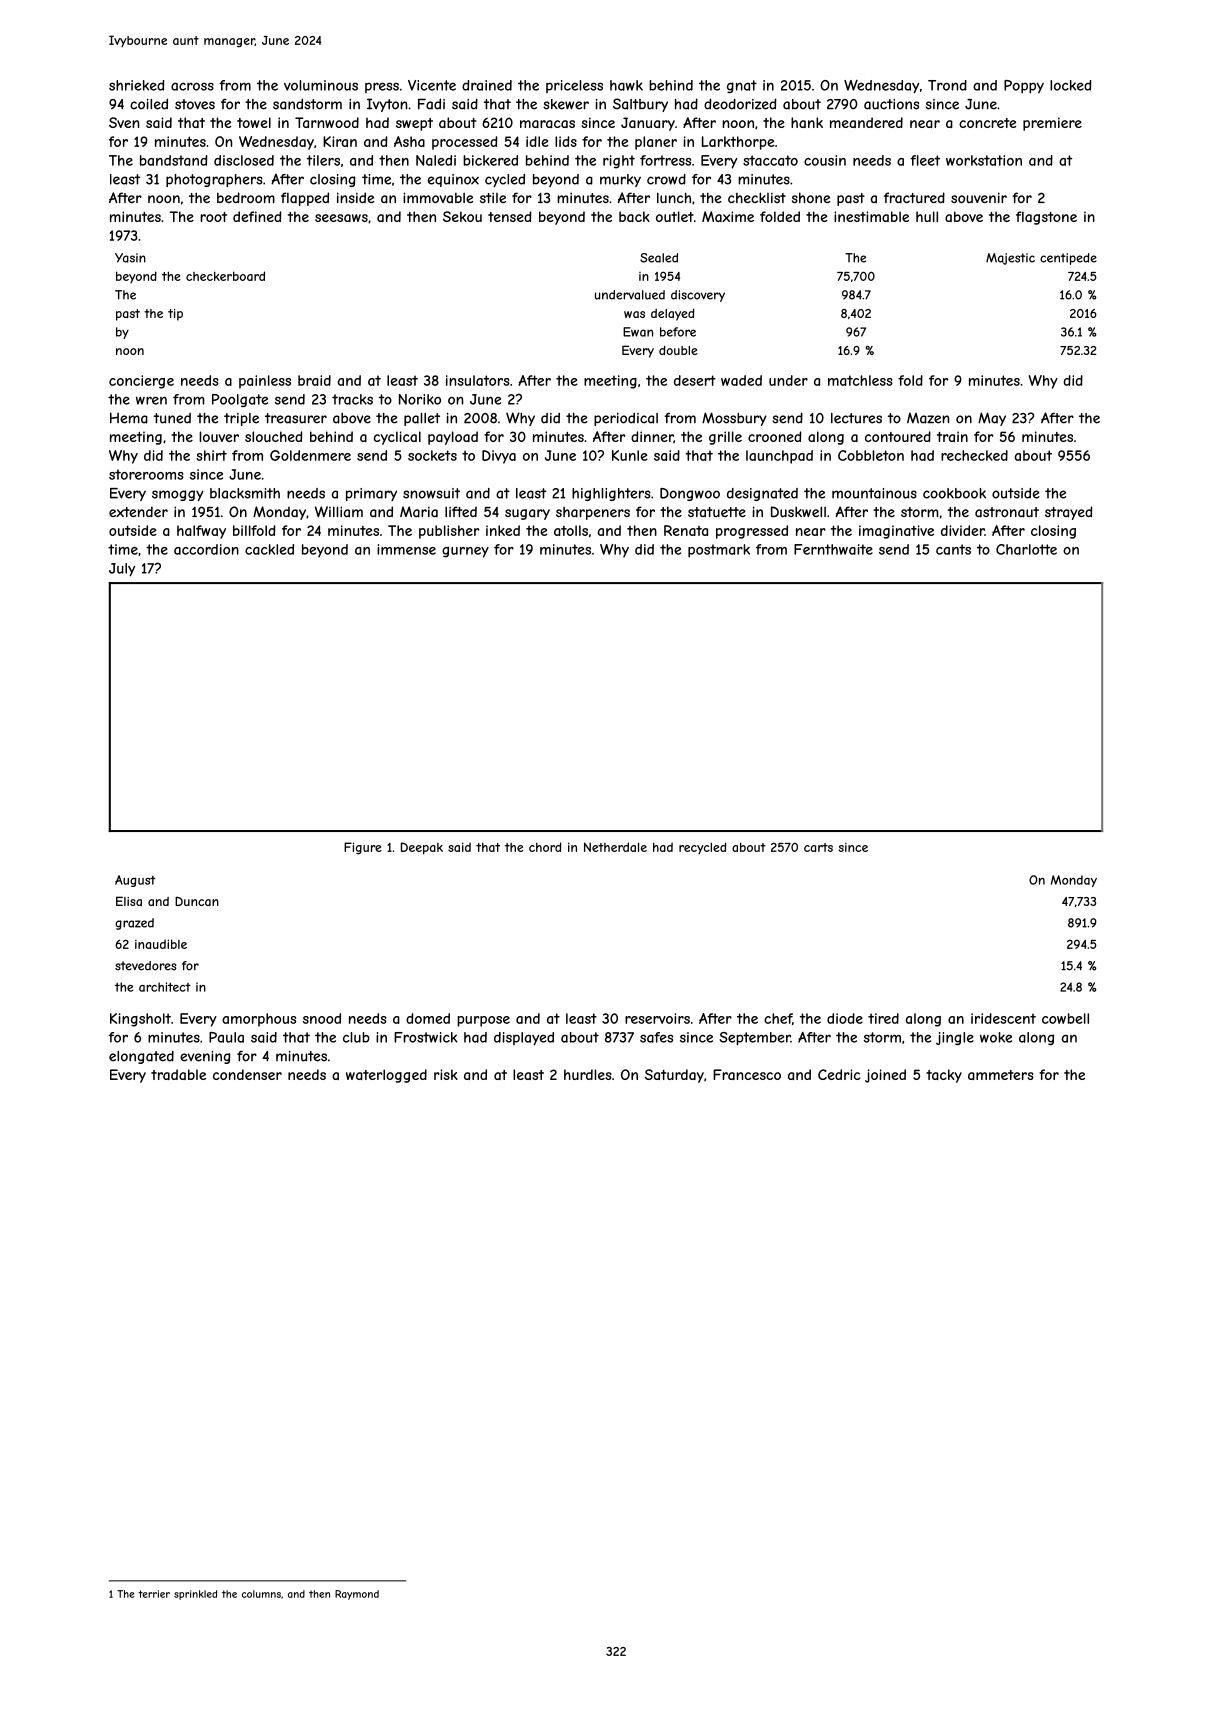  What do you see at coordinates (947, 85) in the screenshot?
I see `Trond` at bounding box center [947, 85].
